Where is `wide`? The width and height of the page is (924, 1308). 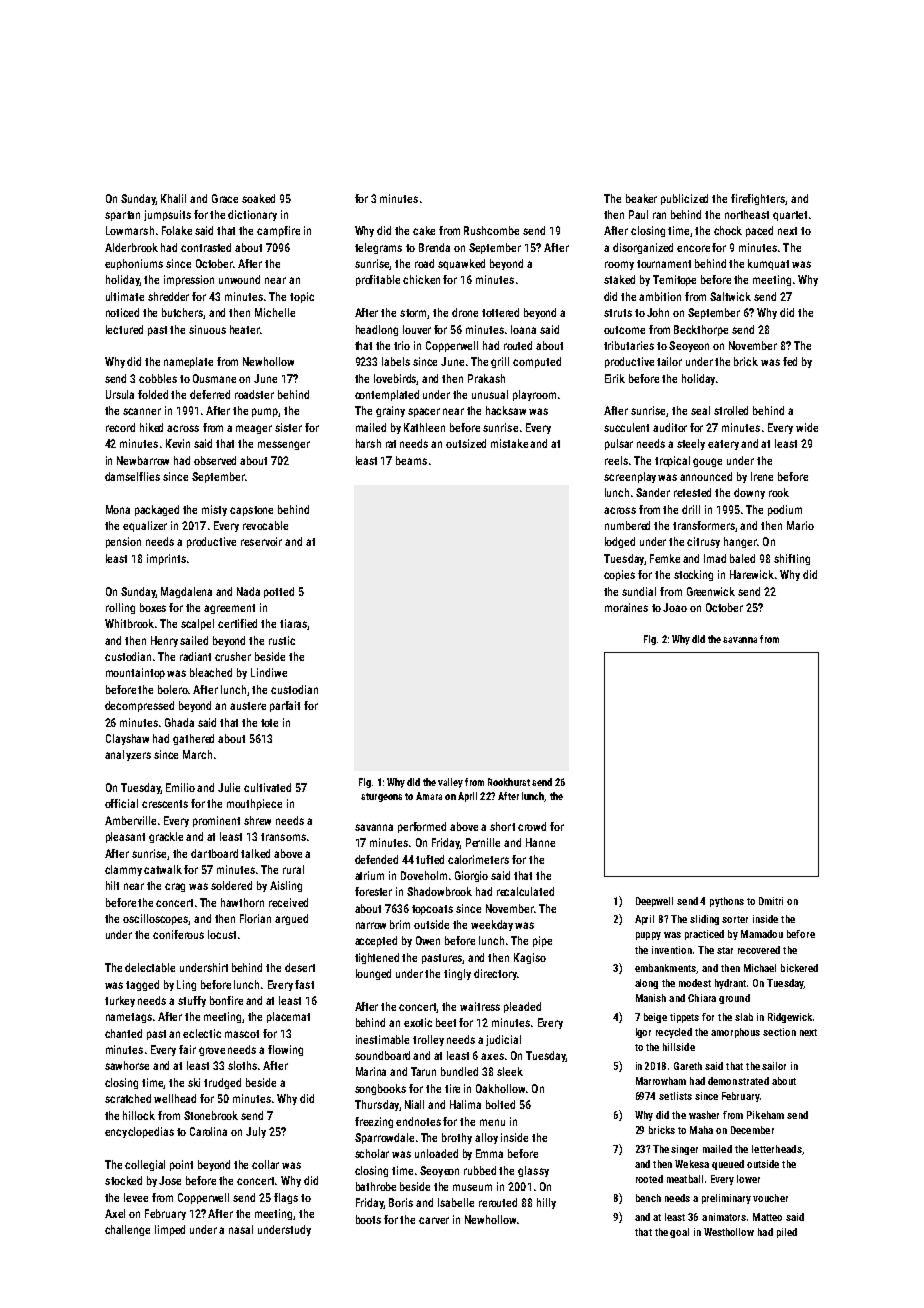
wide is located at coordinates (807, 427).
